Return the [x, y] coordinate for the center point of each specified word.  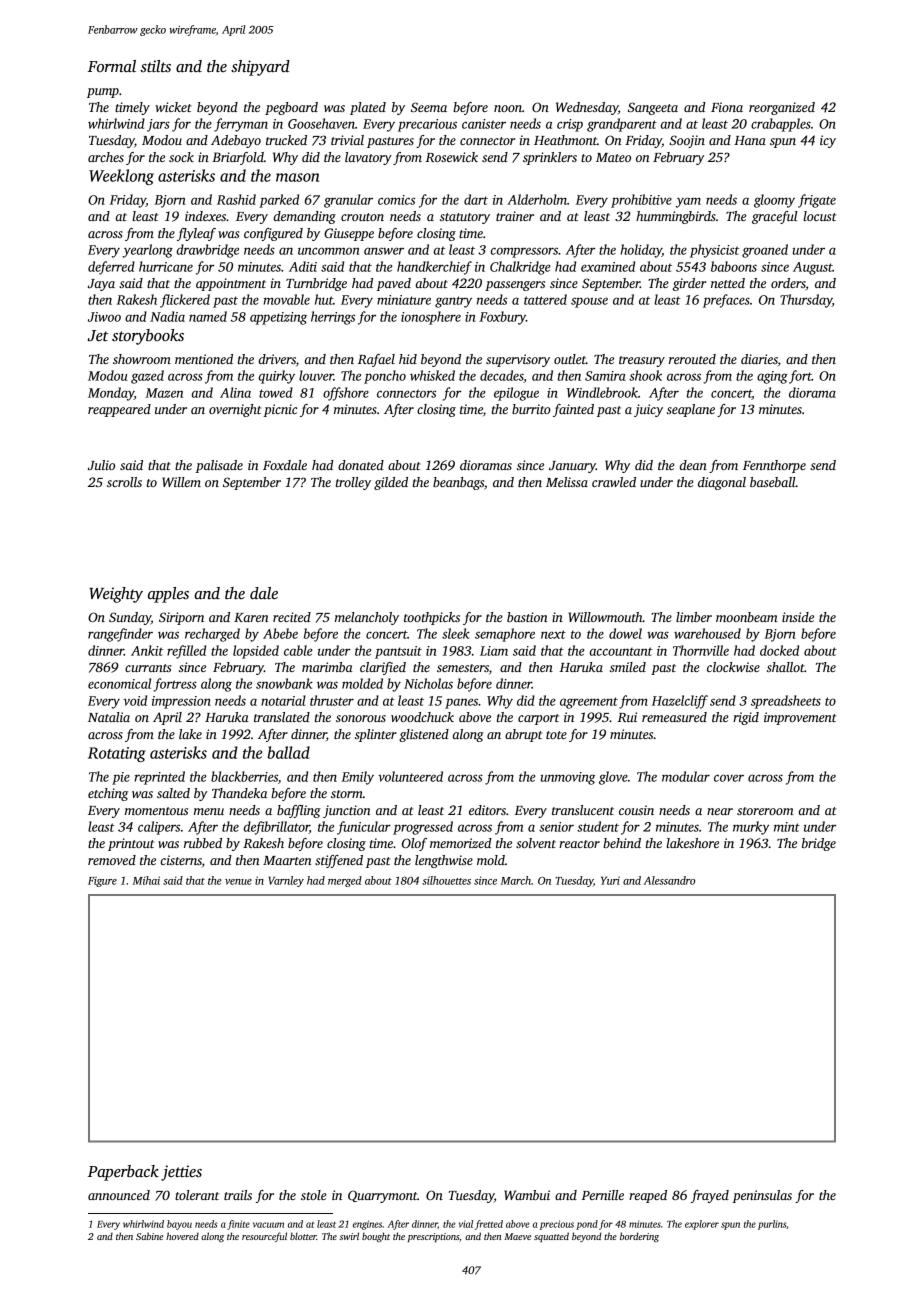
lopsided [256, 652]
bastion [527, 617]
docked [779, 650]
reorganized [782, 108]
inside [798, 617]
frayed [710, 1196]
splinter [376, 735]
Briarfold [238, 158]
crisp [570, 125]
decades [502, 376]
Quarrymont [382, 1196]
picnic [280, 410]
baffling [299, 811]
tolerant [197, 1195]
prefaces [726, 301]
